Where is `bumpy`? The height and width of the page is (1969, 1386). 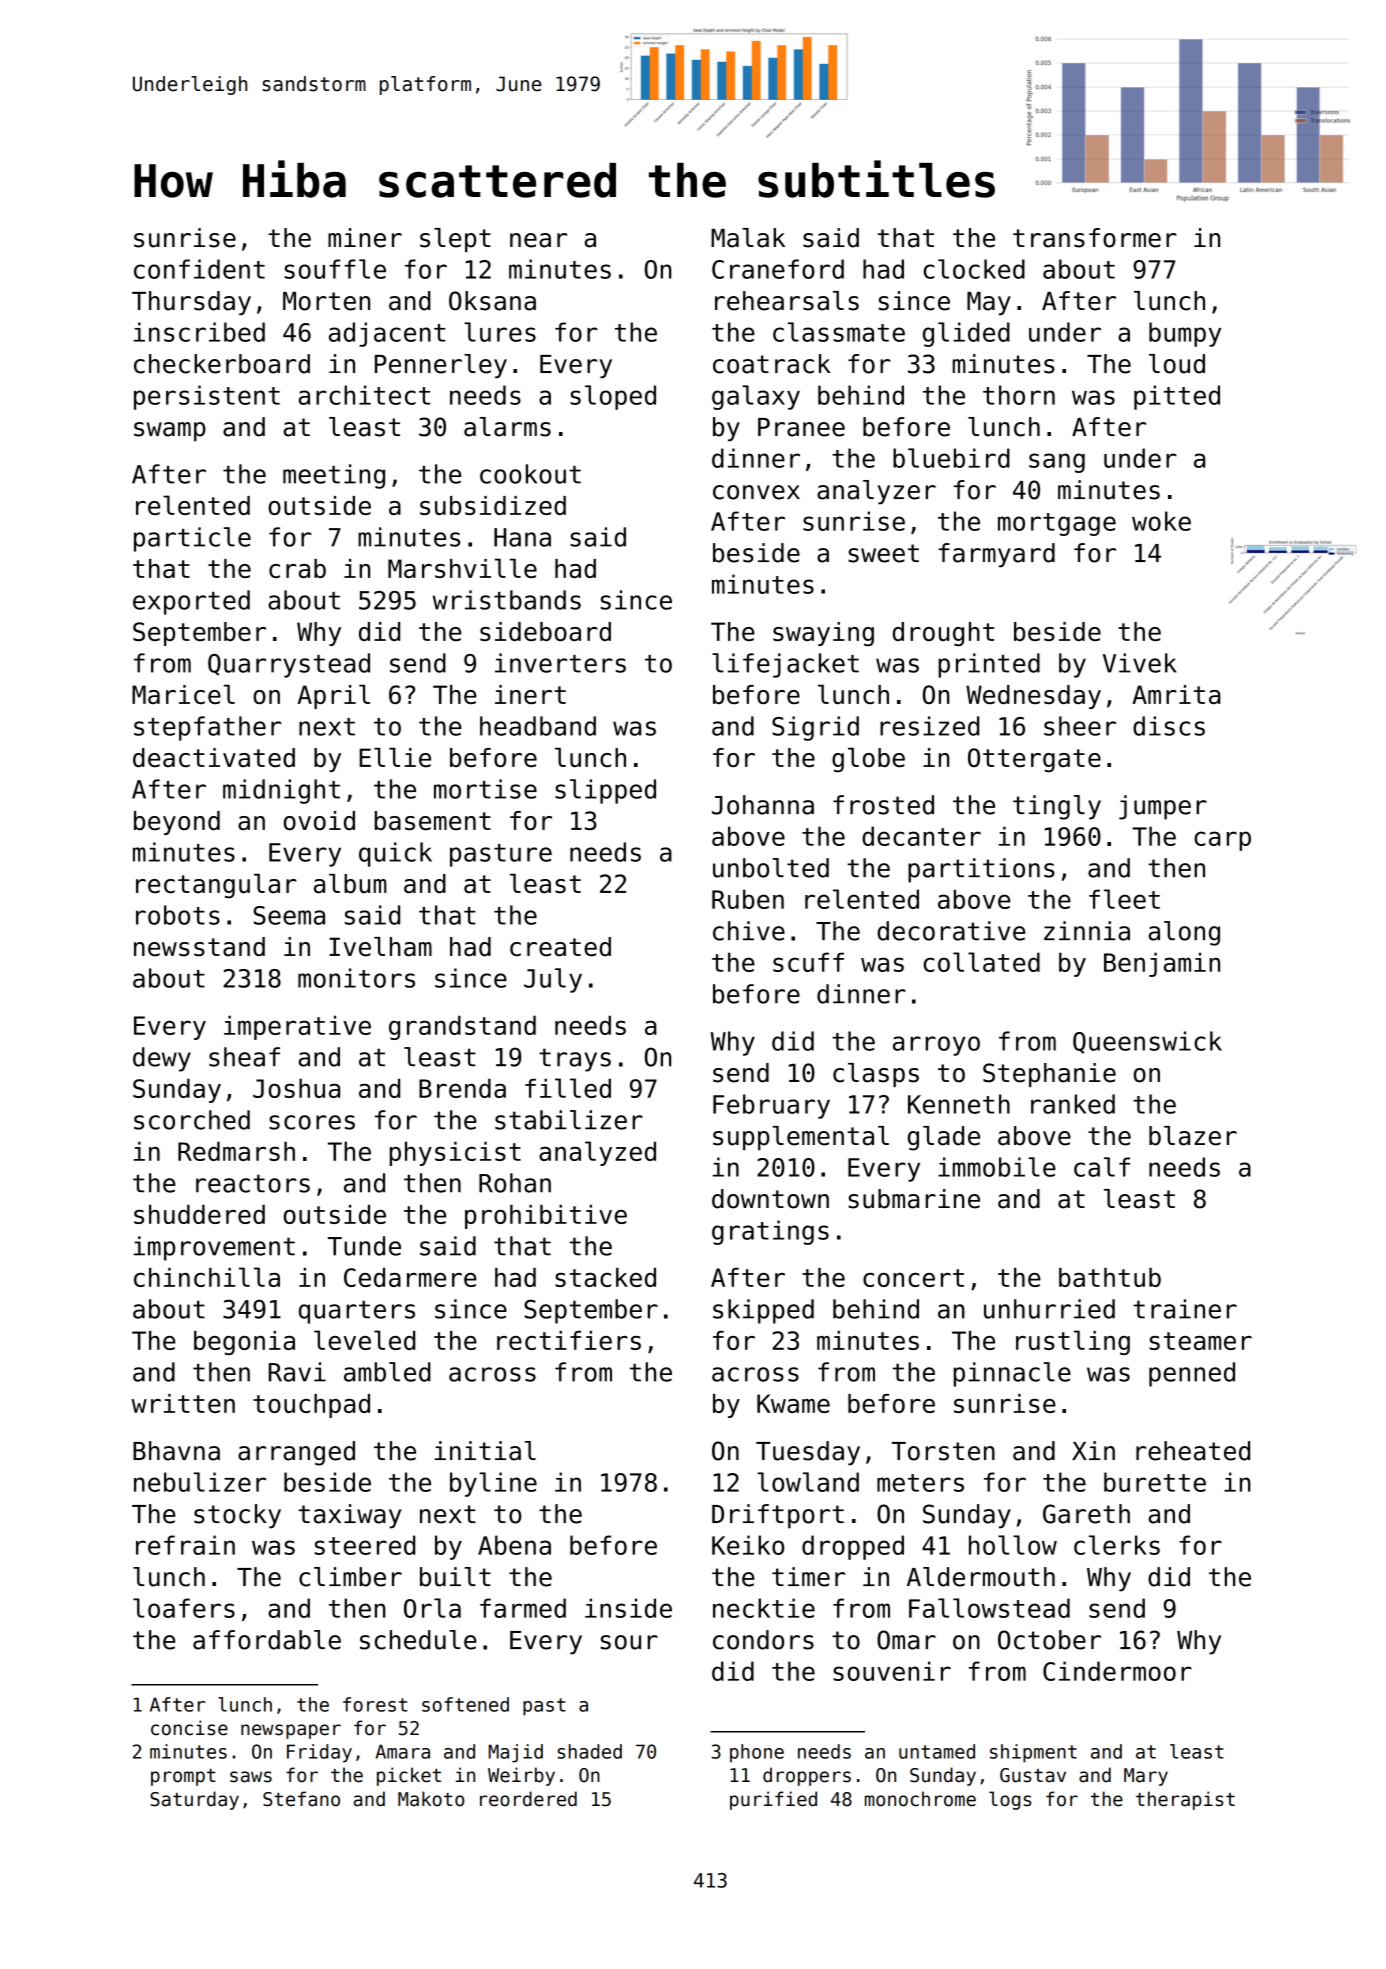 bumpy is located at coordinates (1185, 334).
